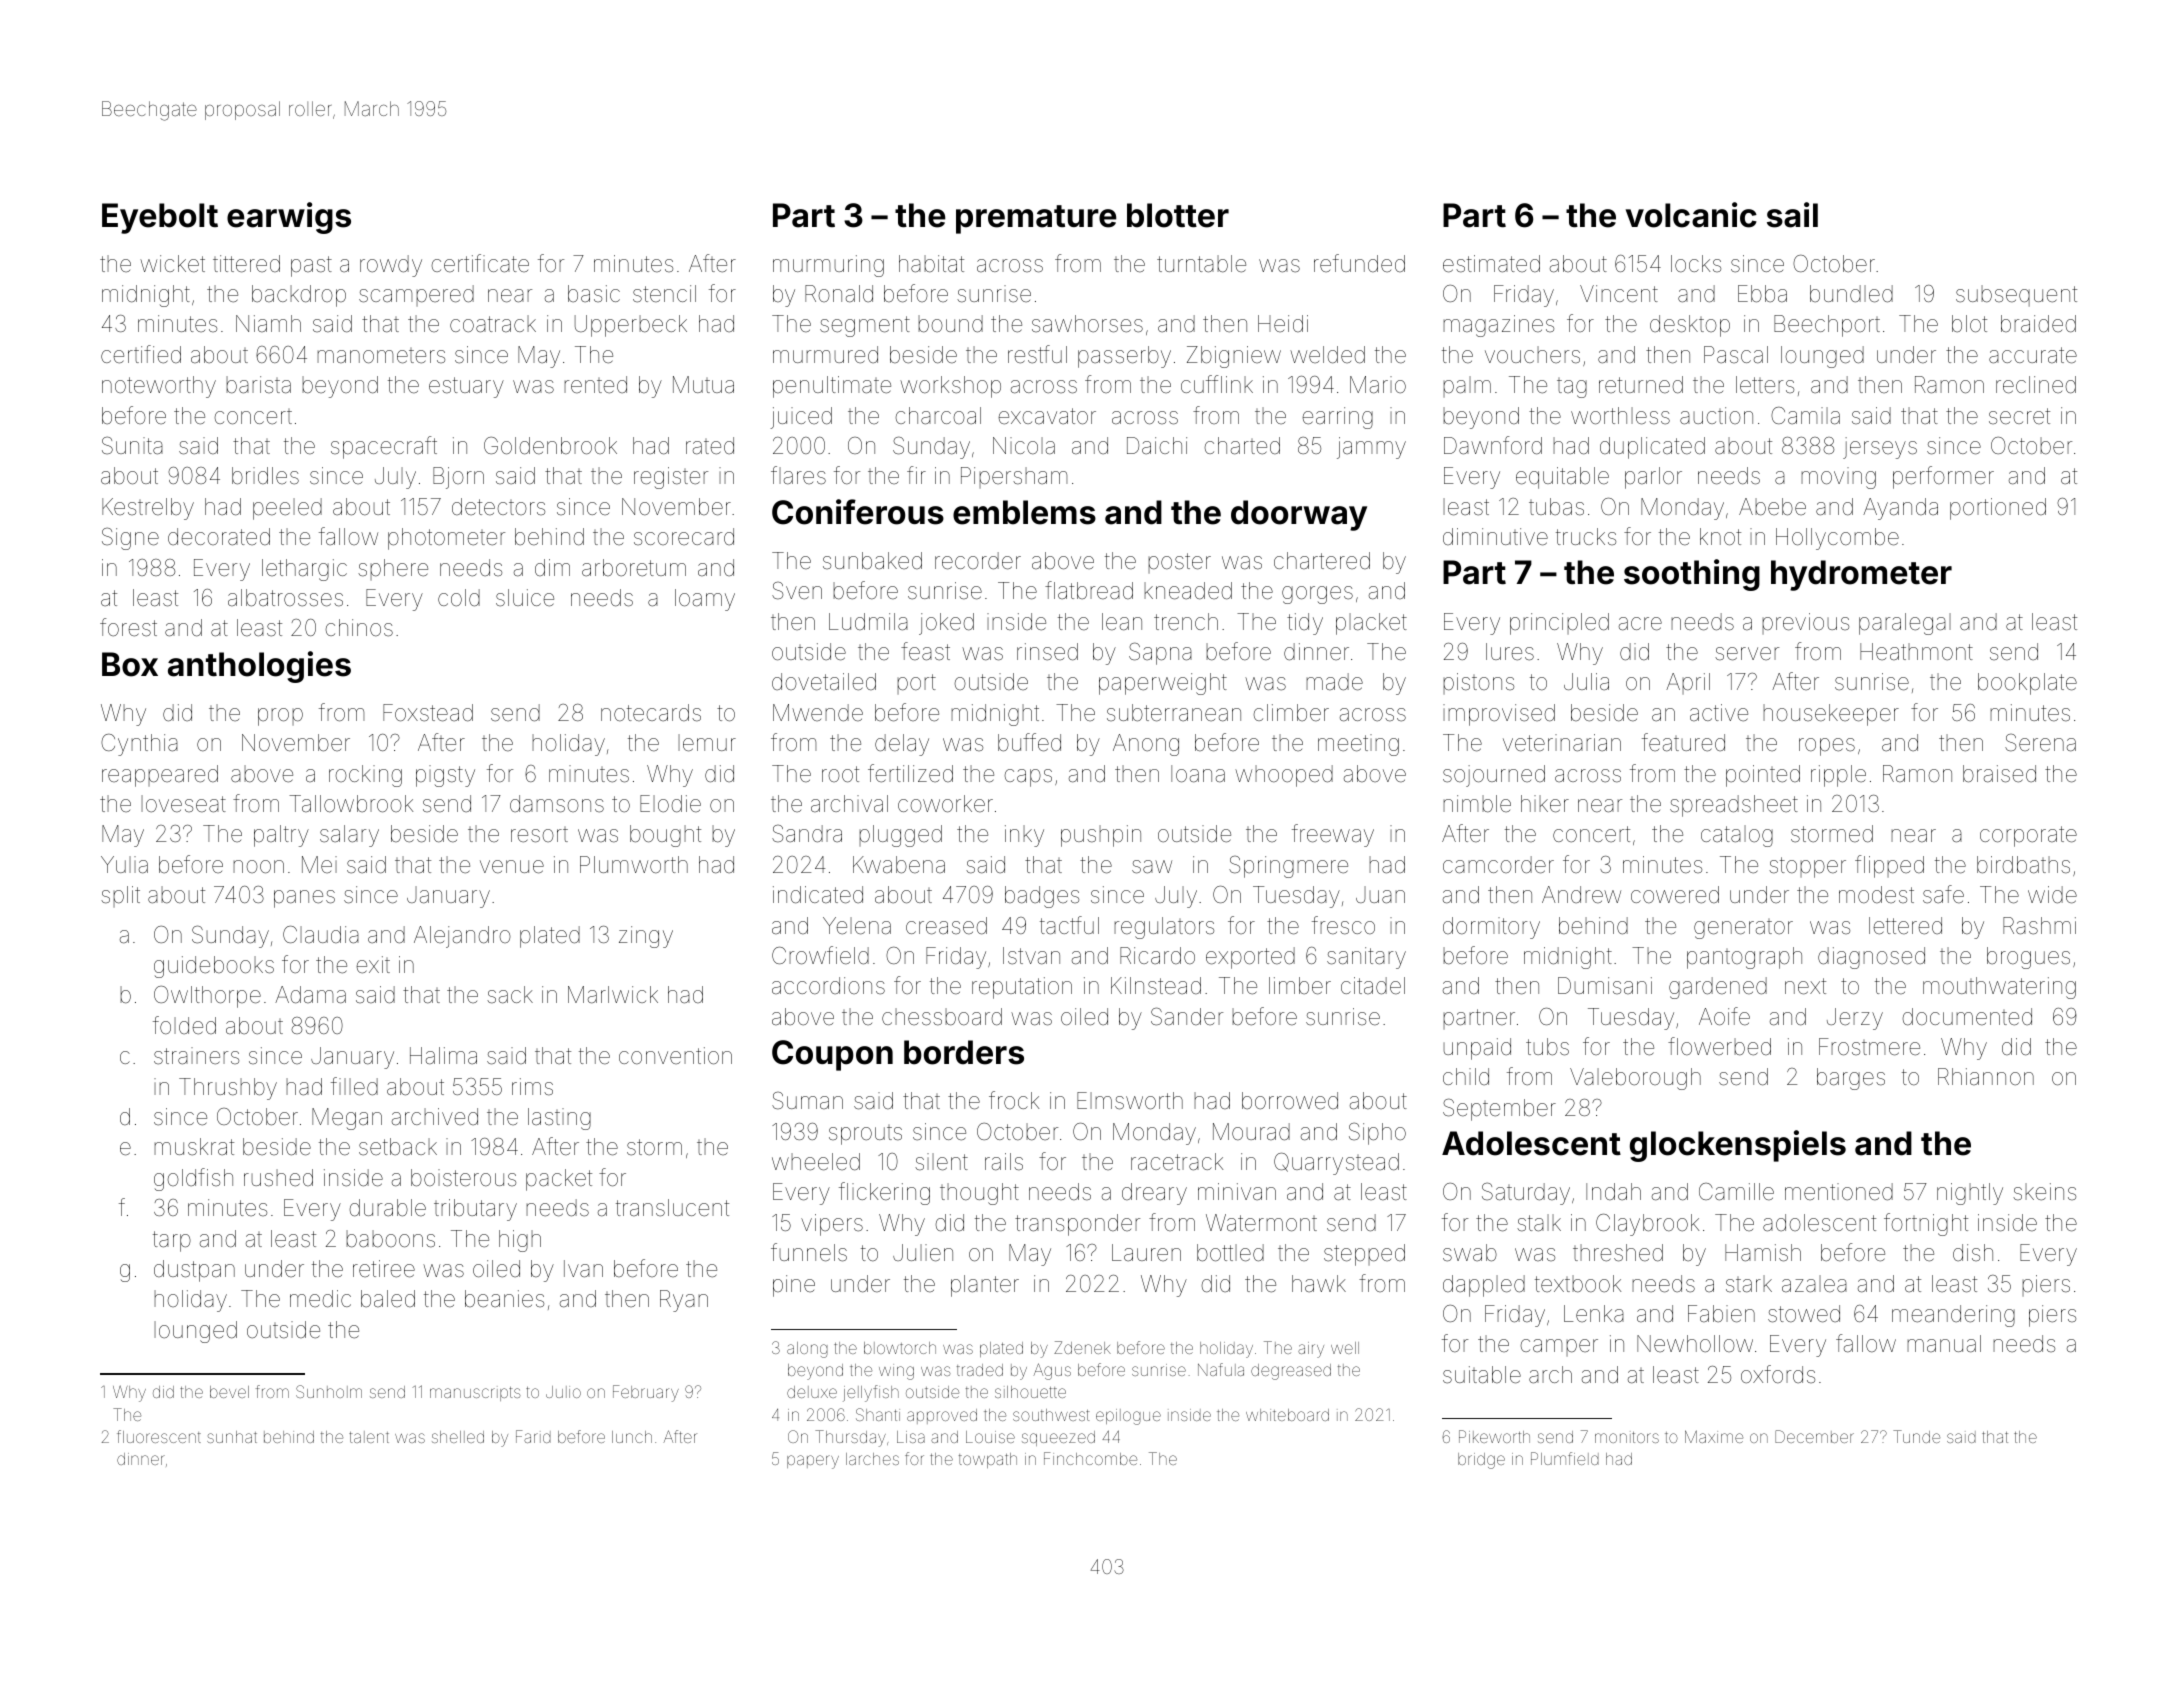 Image resolution: width=2178 pixels, height=1683 pixels. What do you see at coordinates (1024, 446) in the page?
I see `Nicola` at bounding box center [1024, 446].
